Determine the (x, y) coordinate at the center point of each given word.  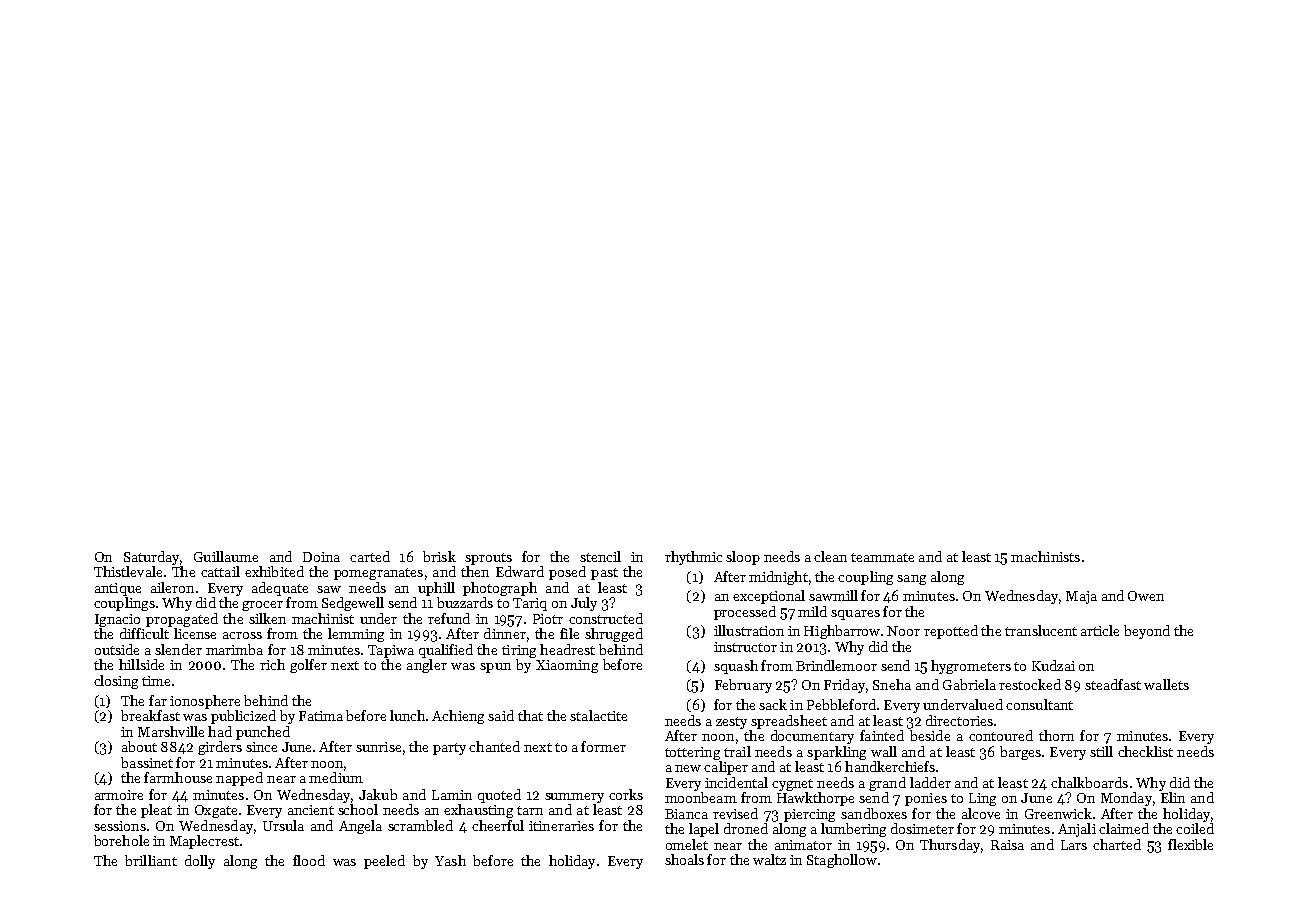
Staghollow (842, 861)
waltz (769, 859)
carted (370, 556)
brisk (439, 556)
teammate (882, 557)
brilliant (151, 860)
